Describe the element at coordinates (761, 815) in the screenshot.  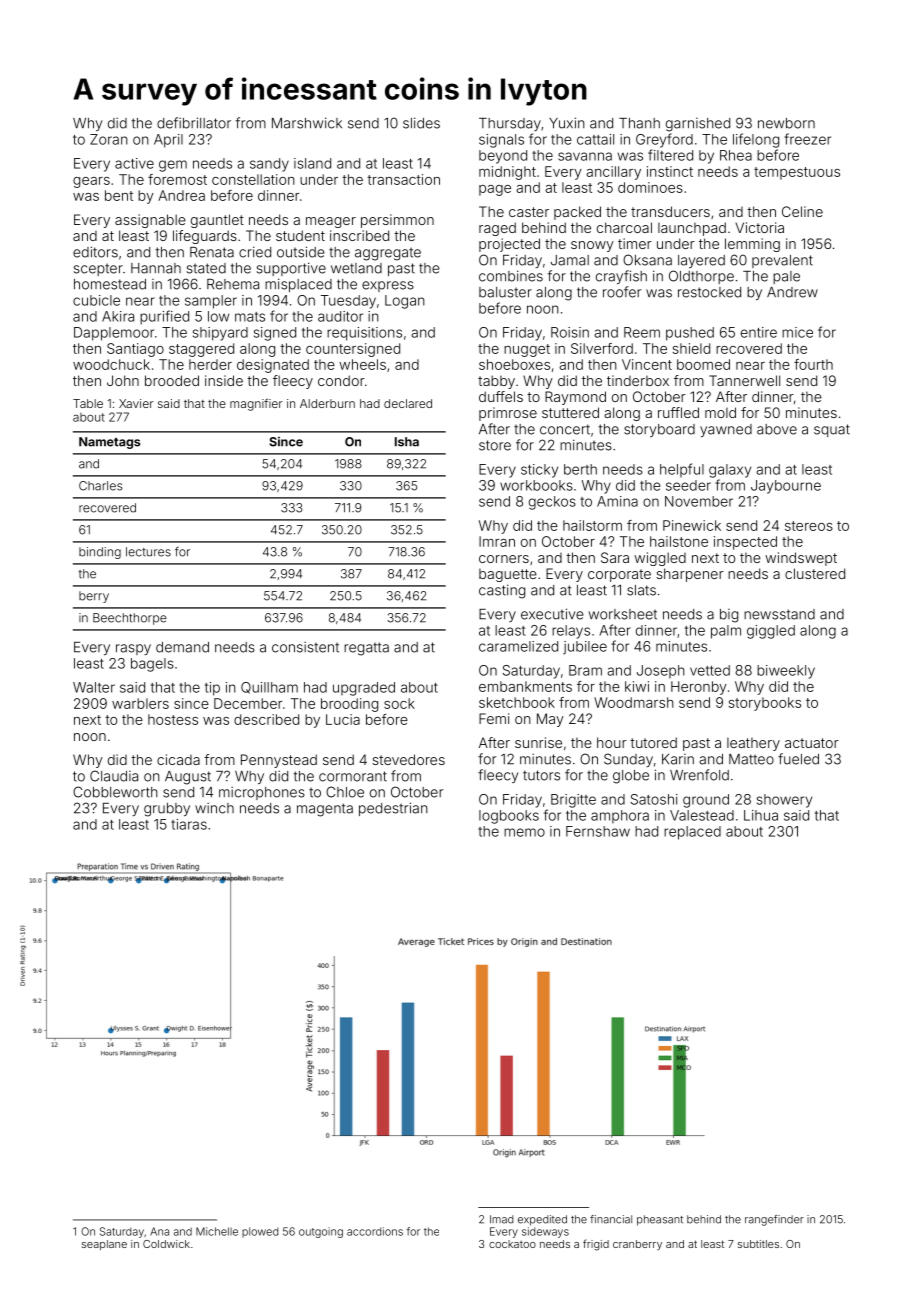
I see `Lihua` at that location.
